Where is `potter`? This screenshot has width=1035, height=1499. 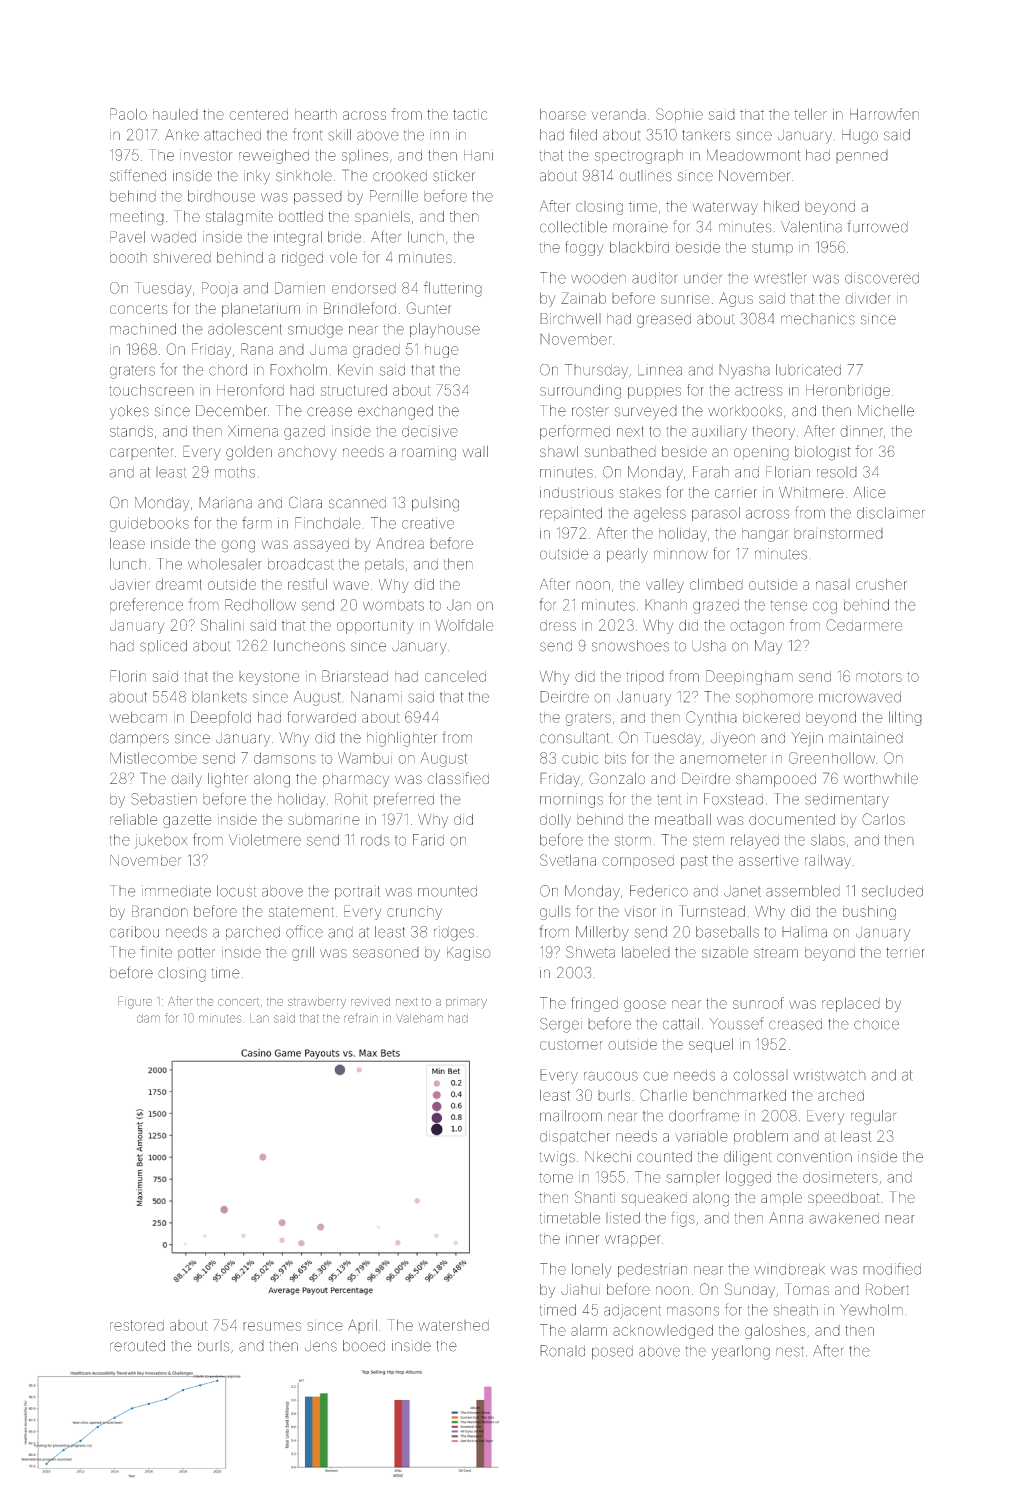
potter is located at coordinates (196, 953).
